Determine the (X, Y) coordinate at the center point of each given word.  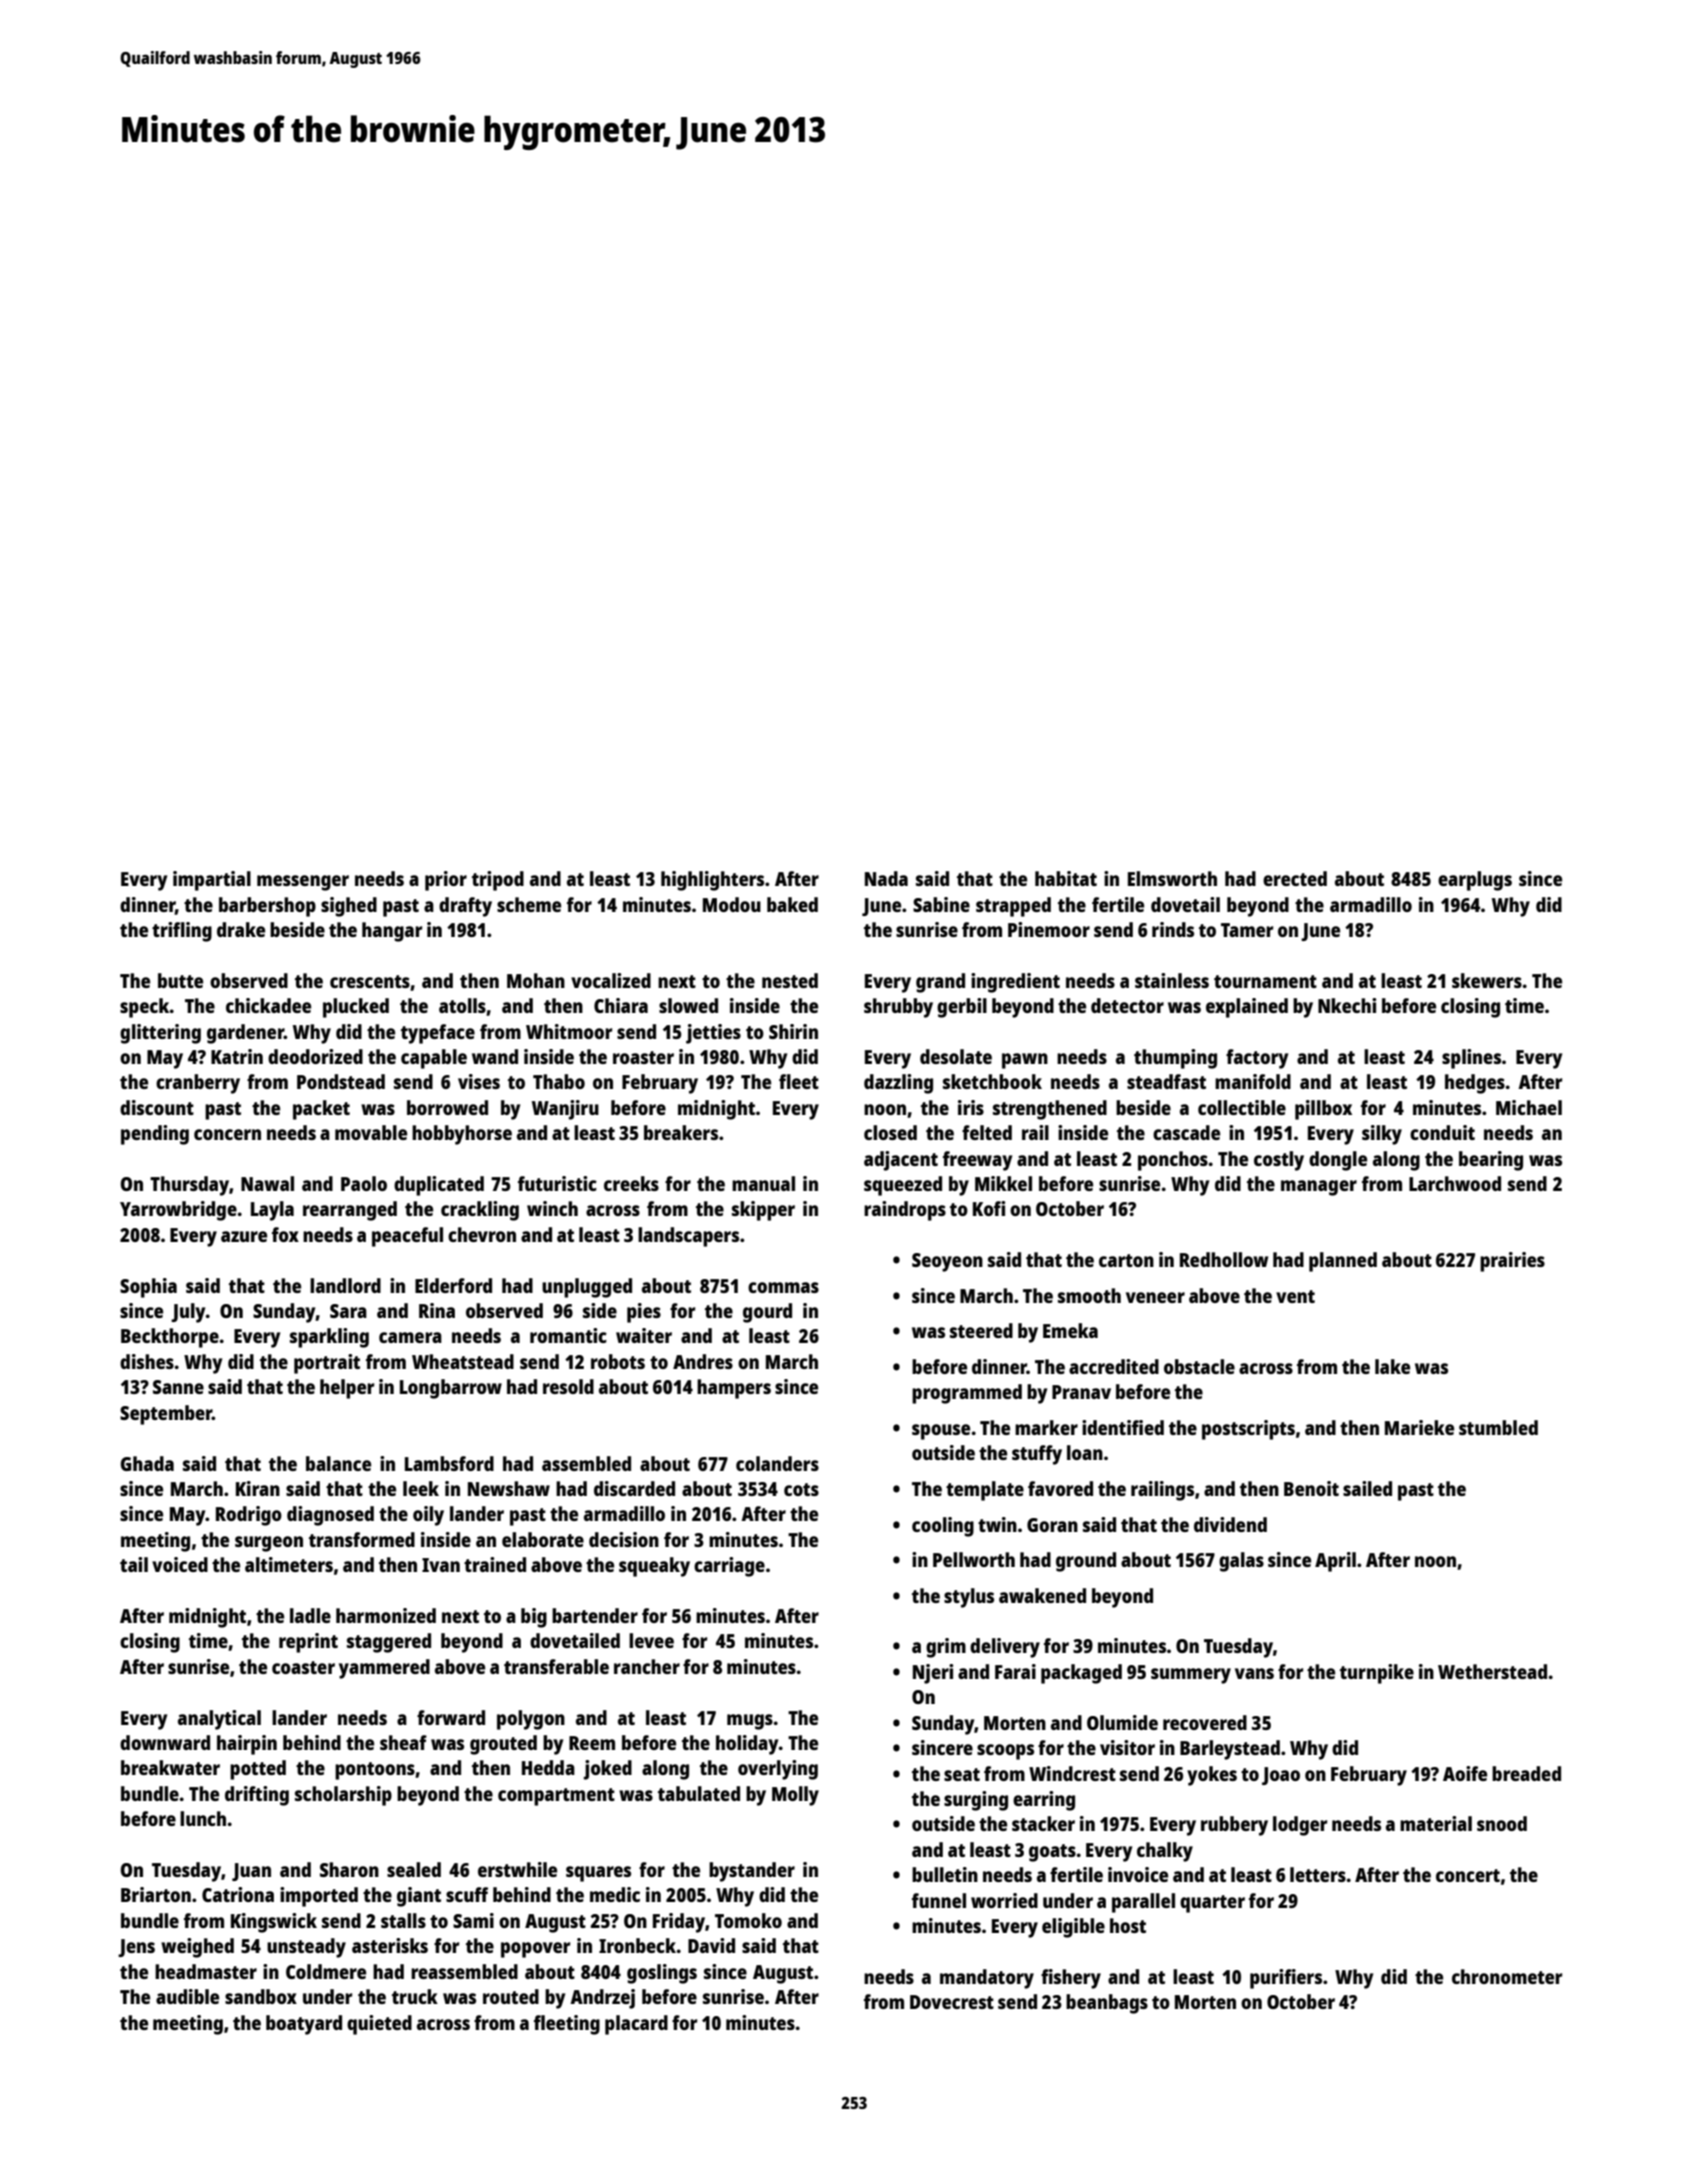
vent (1295, 1296)
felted (987, 1132)
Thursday (189, 1186)
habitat (1066, 878)
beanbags (1107, 2004)
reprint (308, 1643)
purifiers (1286, 1979)
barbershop (267, 907)
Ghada (147, 1463)
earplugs (1475, 881)
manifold (1253, 1081)
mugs (750, 1722)
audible (187, 1996)
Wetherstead (1492, 1671)
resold (568, 1386)
